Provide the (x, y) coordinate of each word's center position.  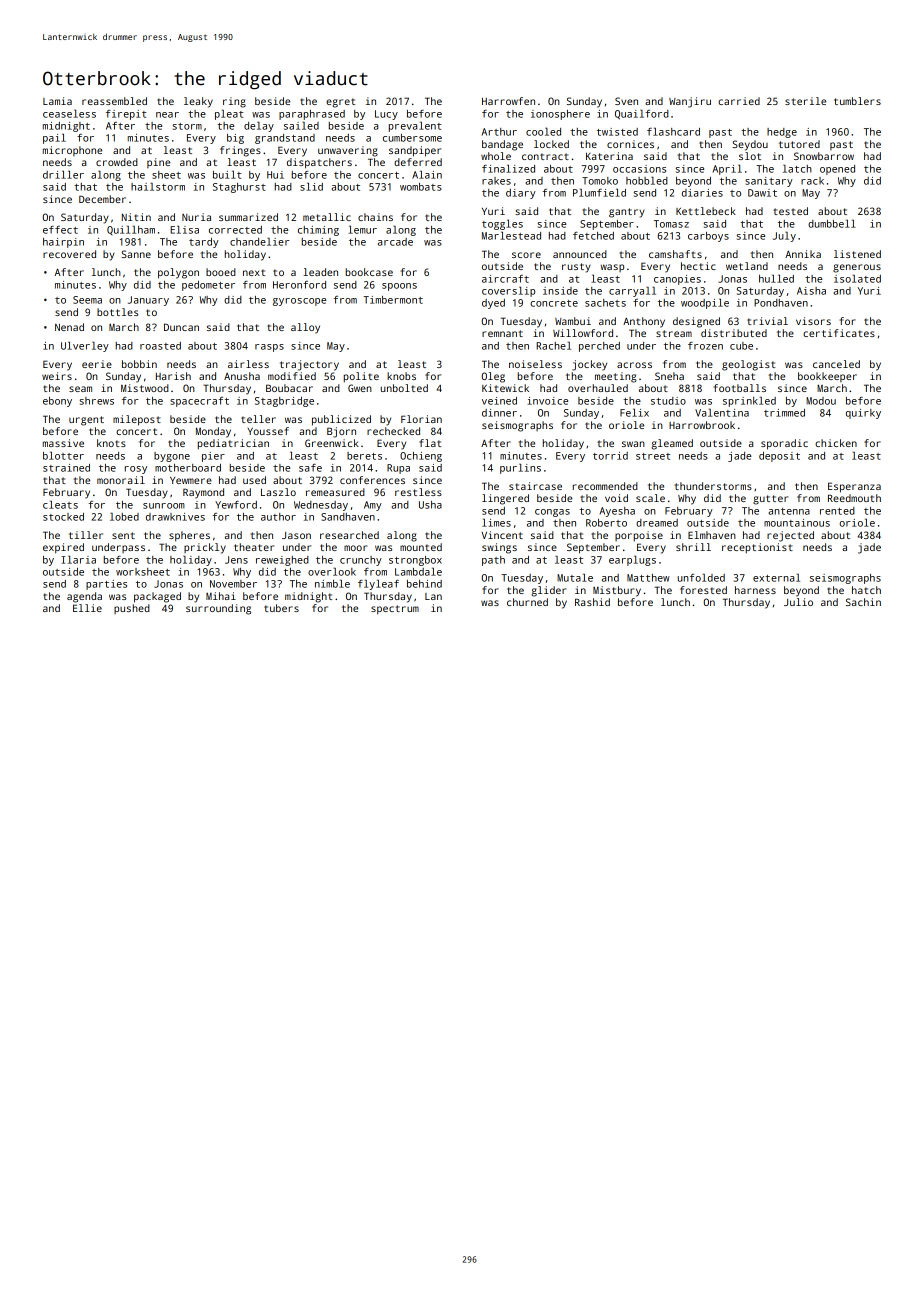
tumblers (857, 101)
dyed (493, 304)
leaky (198, 102)
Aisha (811, 291)
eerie (97, 364)
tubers (281, 608)
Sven (626, 101)
